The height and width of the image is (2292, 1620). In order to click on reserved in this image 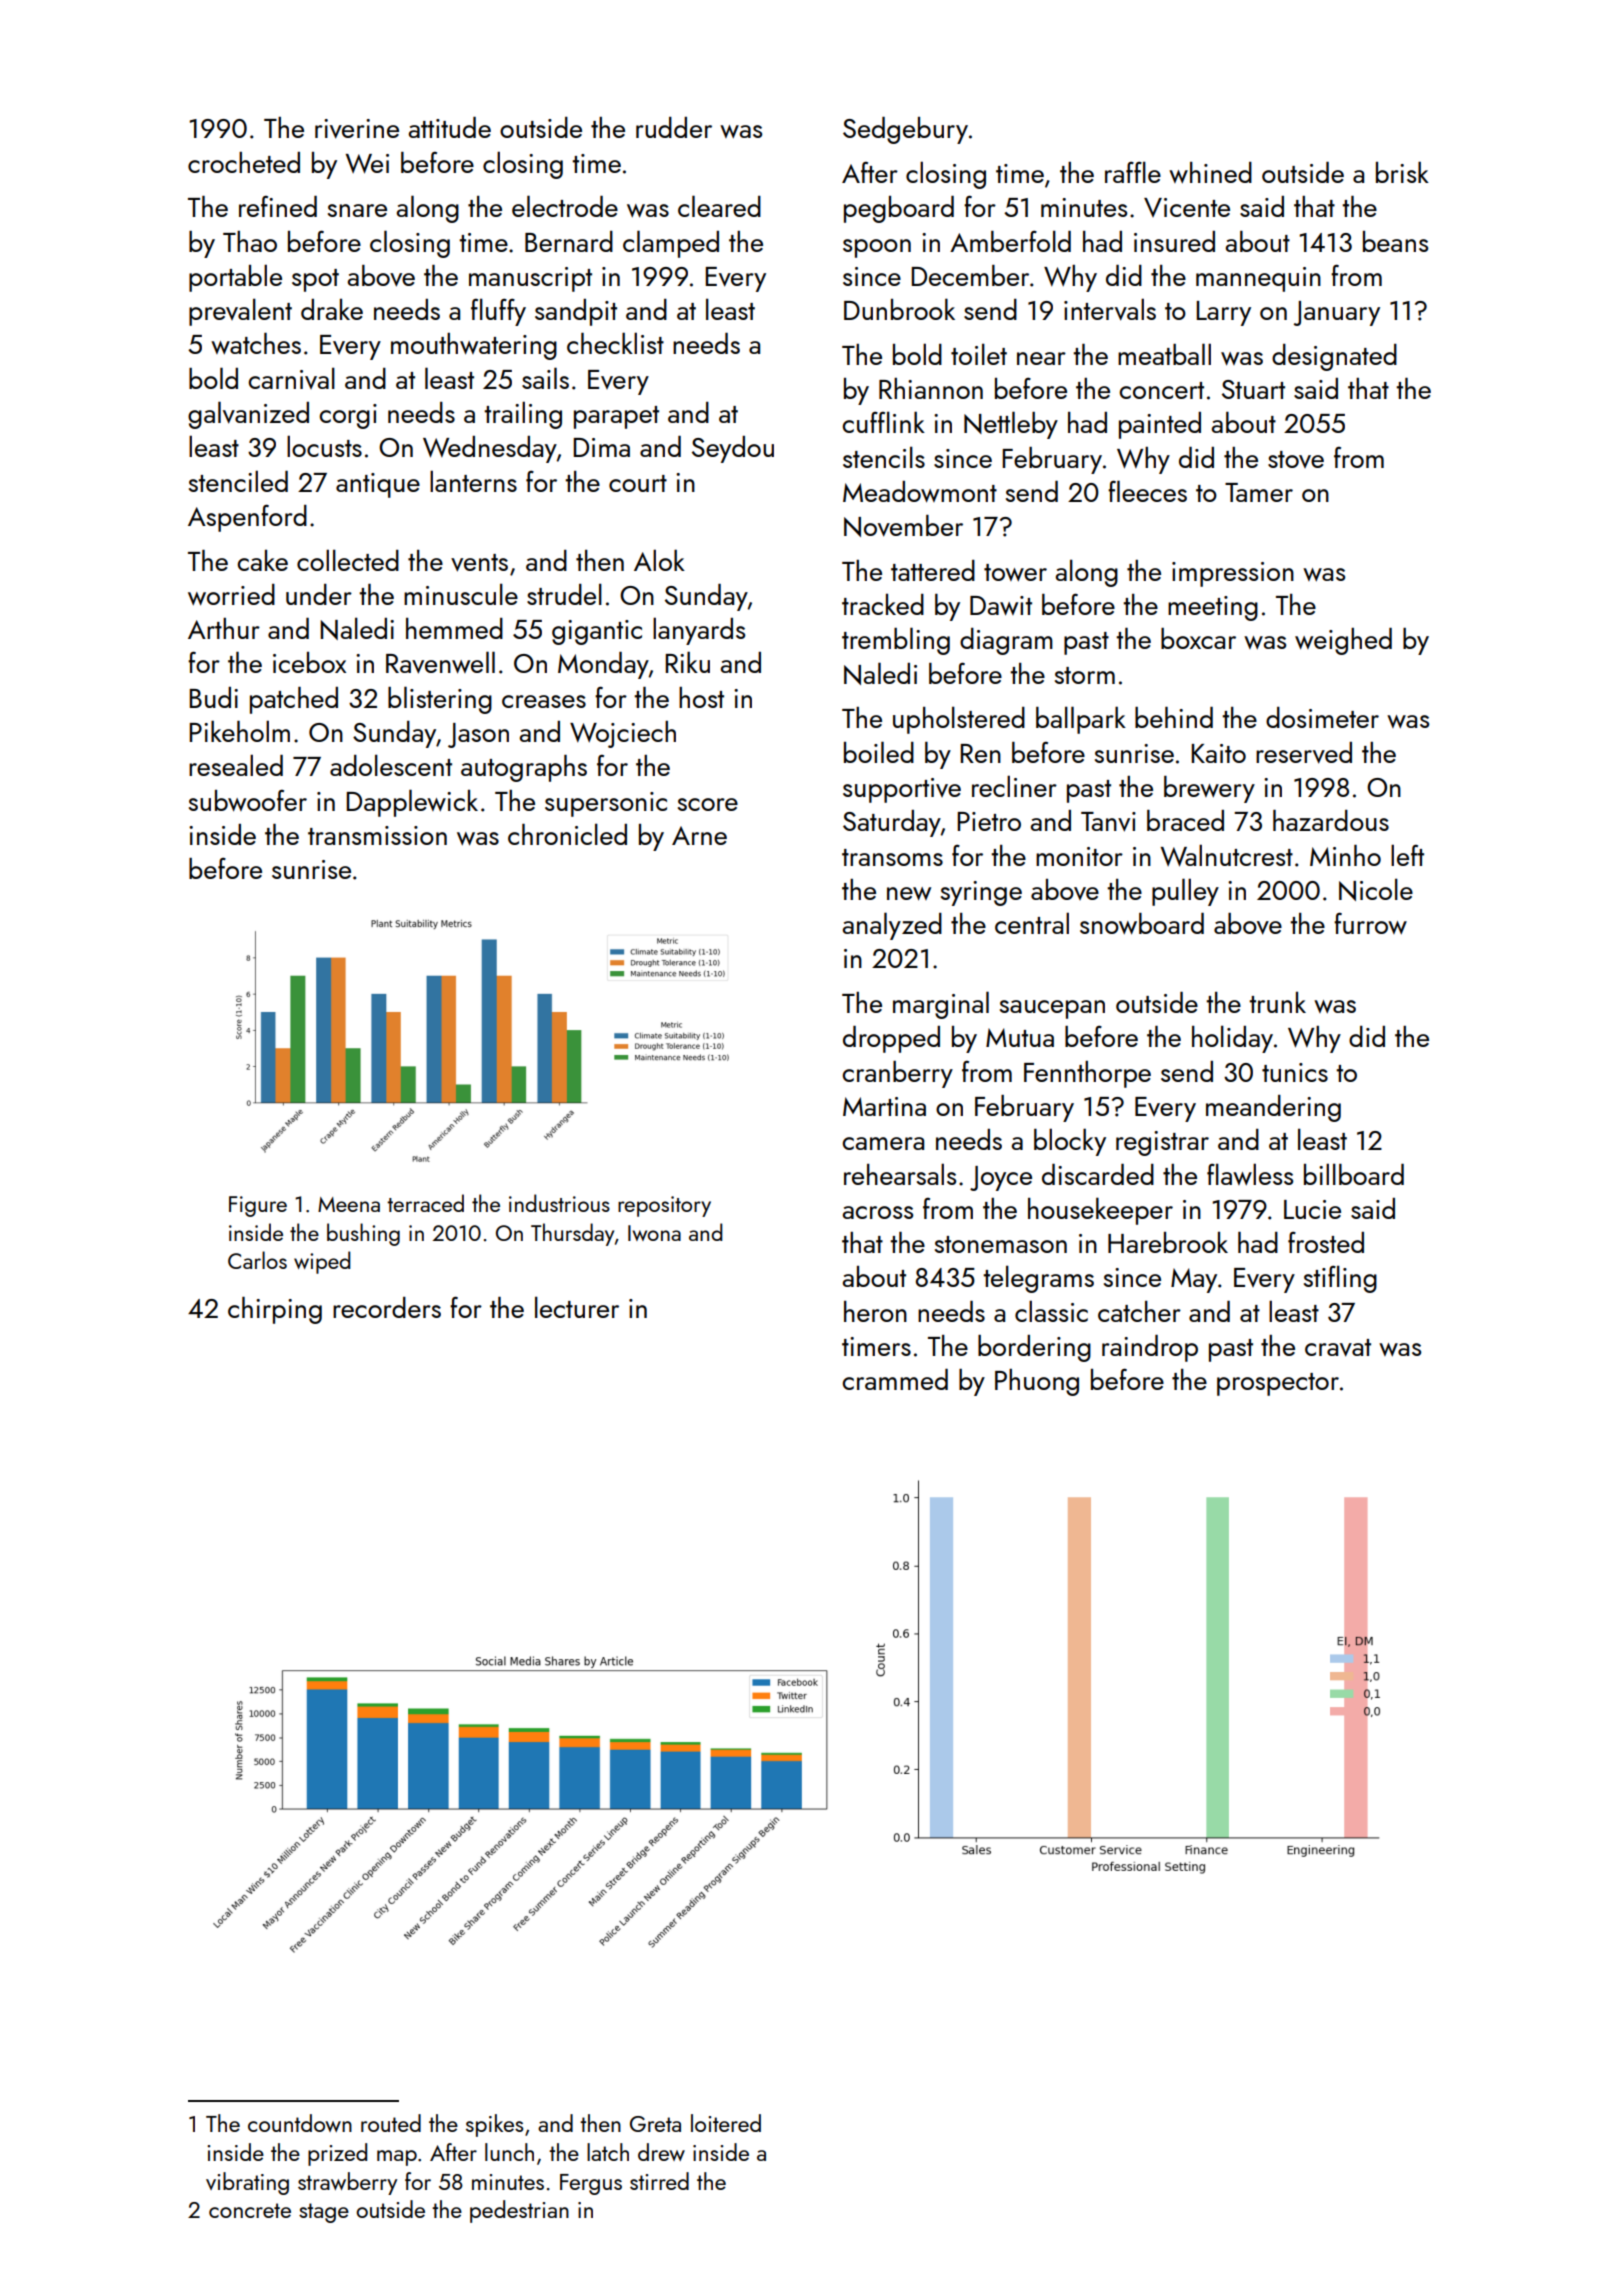, I will do `click(1304, 753)`.
